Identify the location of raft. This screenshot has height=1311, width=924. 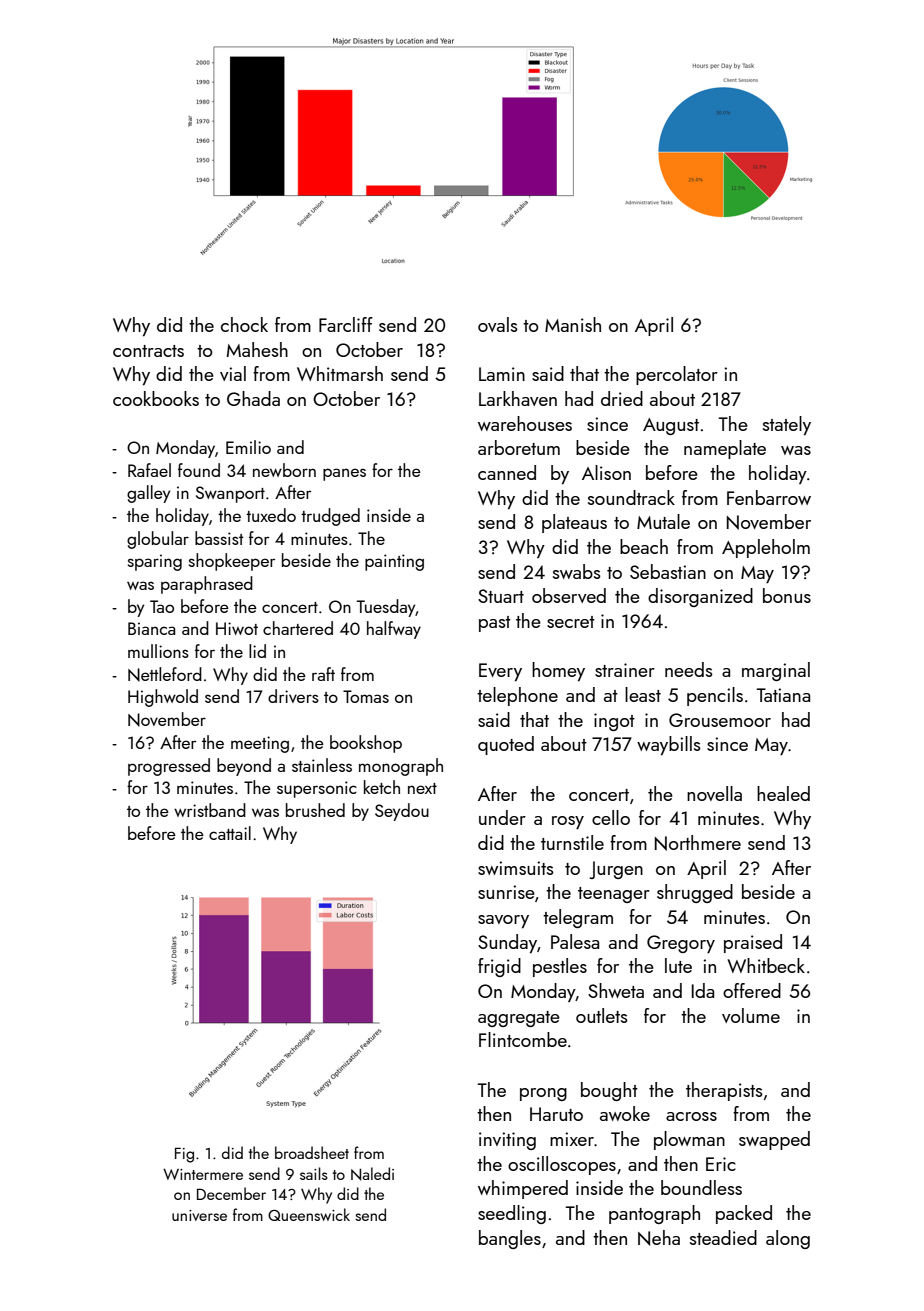
(323, 674).
